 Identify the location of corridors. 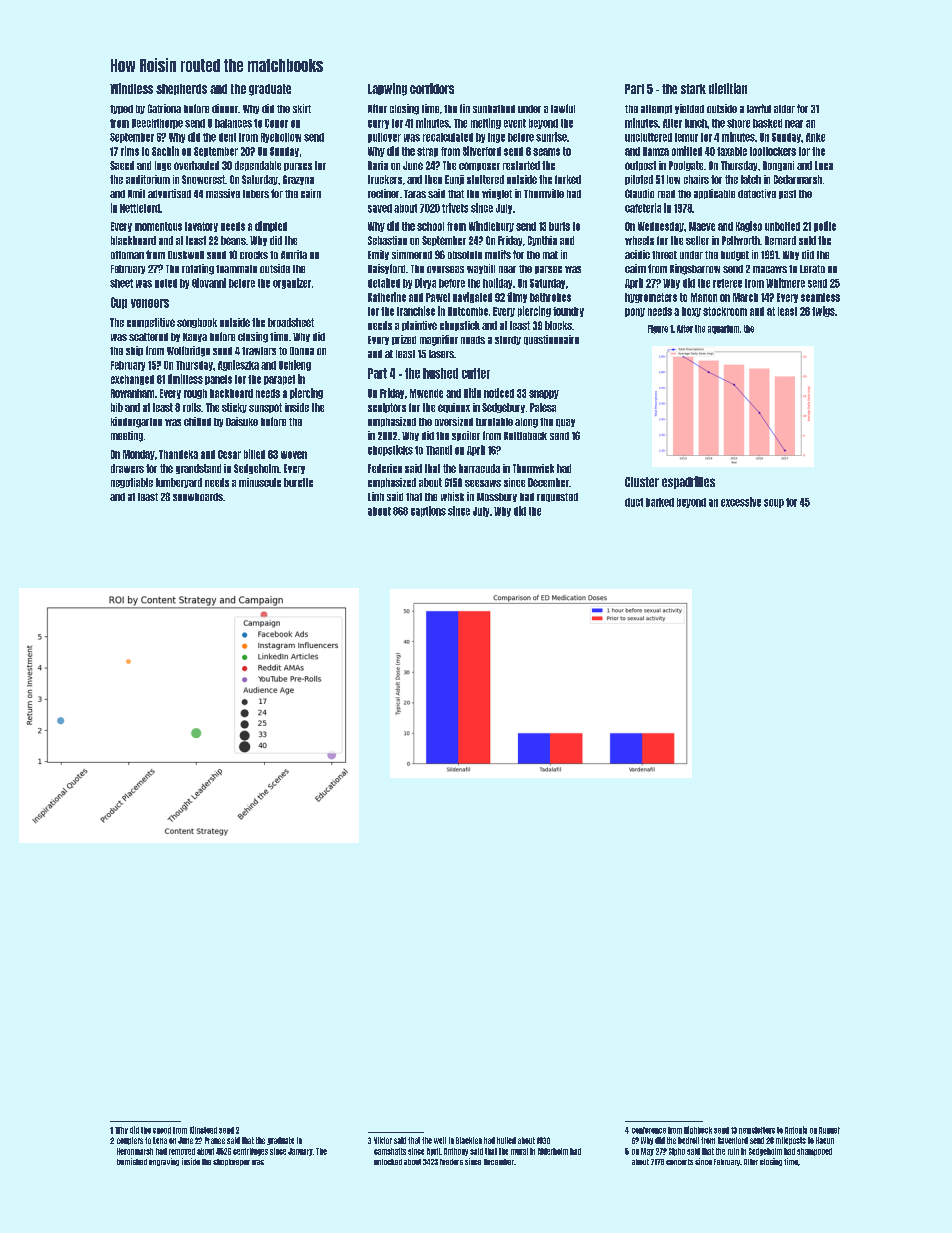
(432, 88).
